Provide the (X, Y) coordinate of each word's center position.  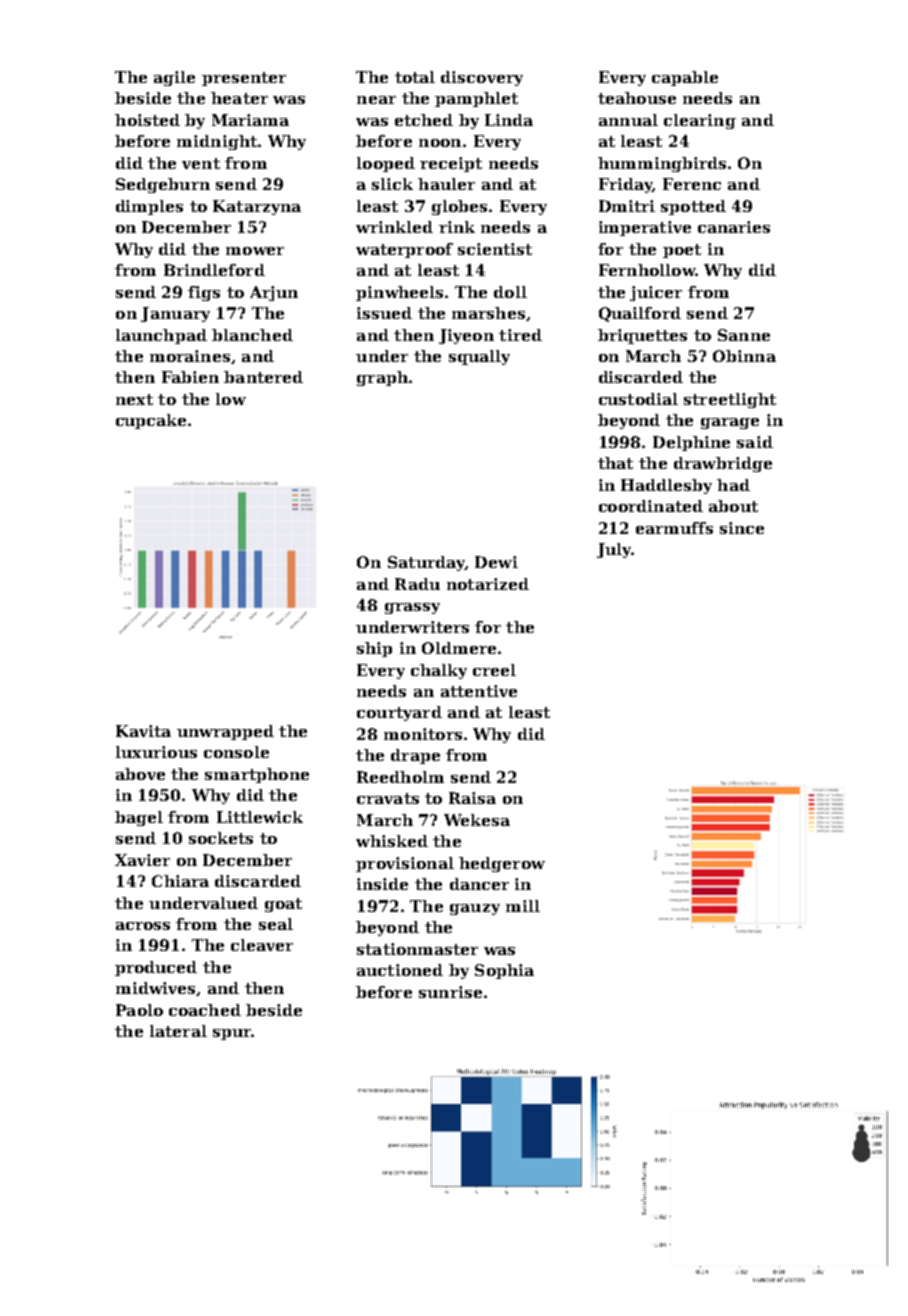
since (742, 528)
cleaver (262, 945)
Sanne (744, 335)
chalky (439, 671)
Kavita (143, 731)
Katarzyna (257, 207)
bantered (263, 377)
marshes (488, 313)
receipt (451, 164)
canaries (734, 227)
